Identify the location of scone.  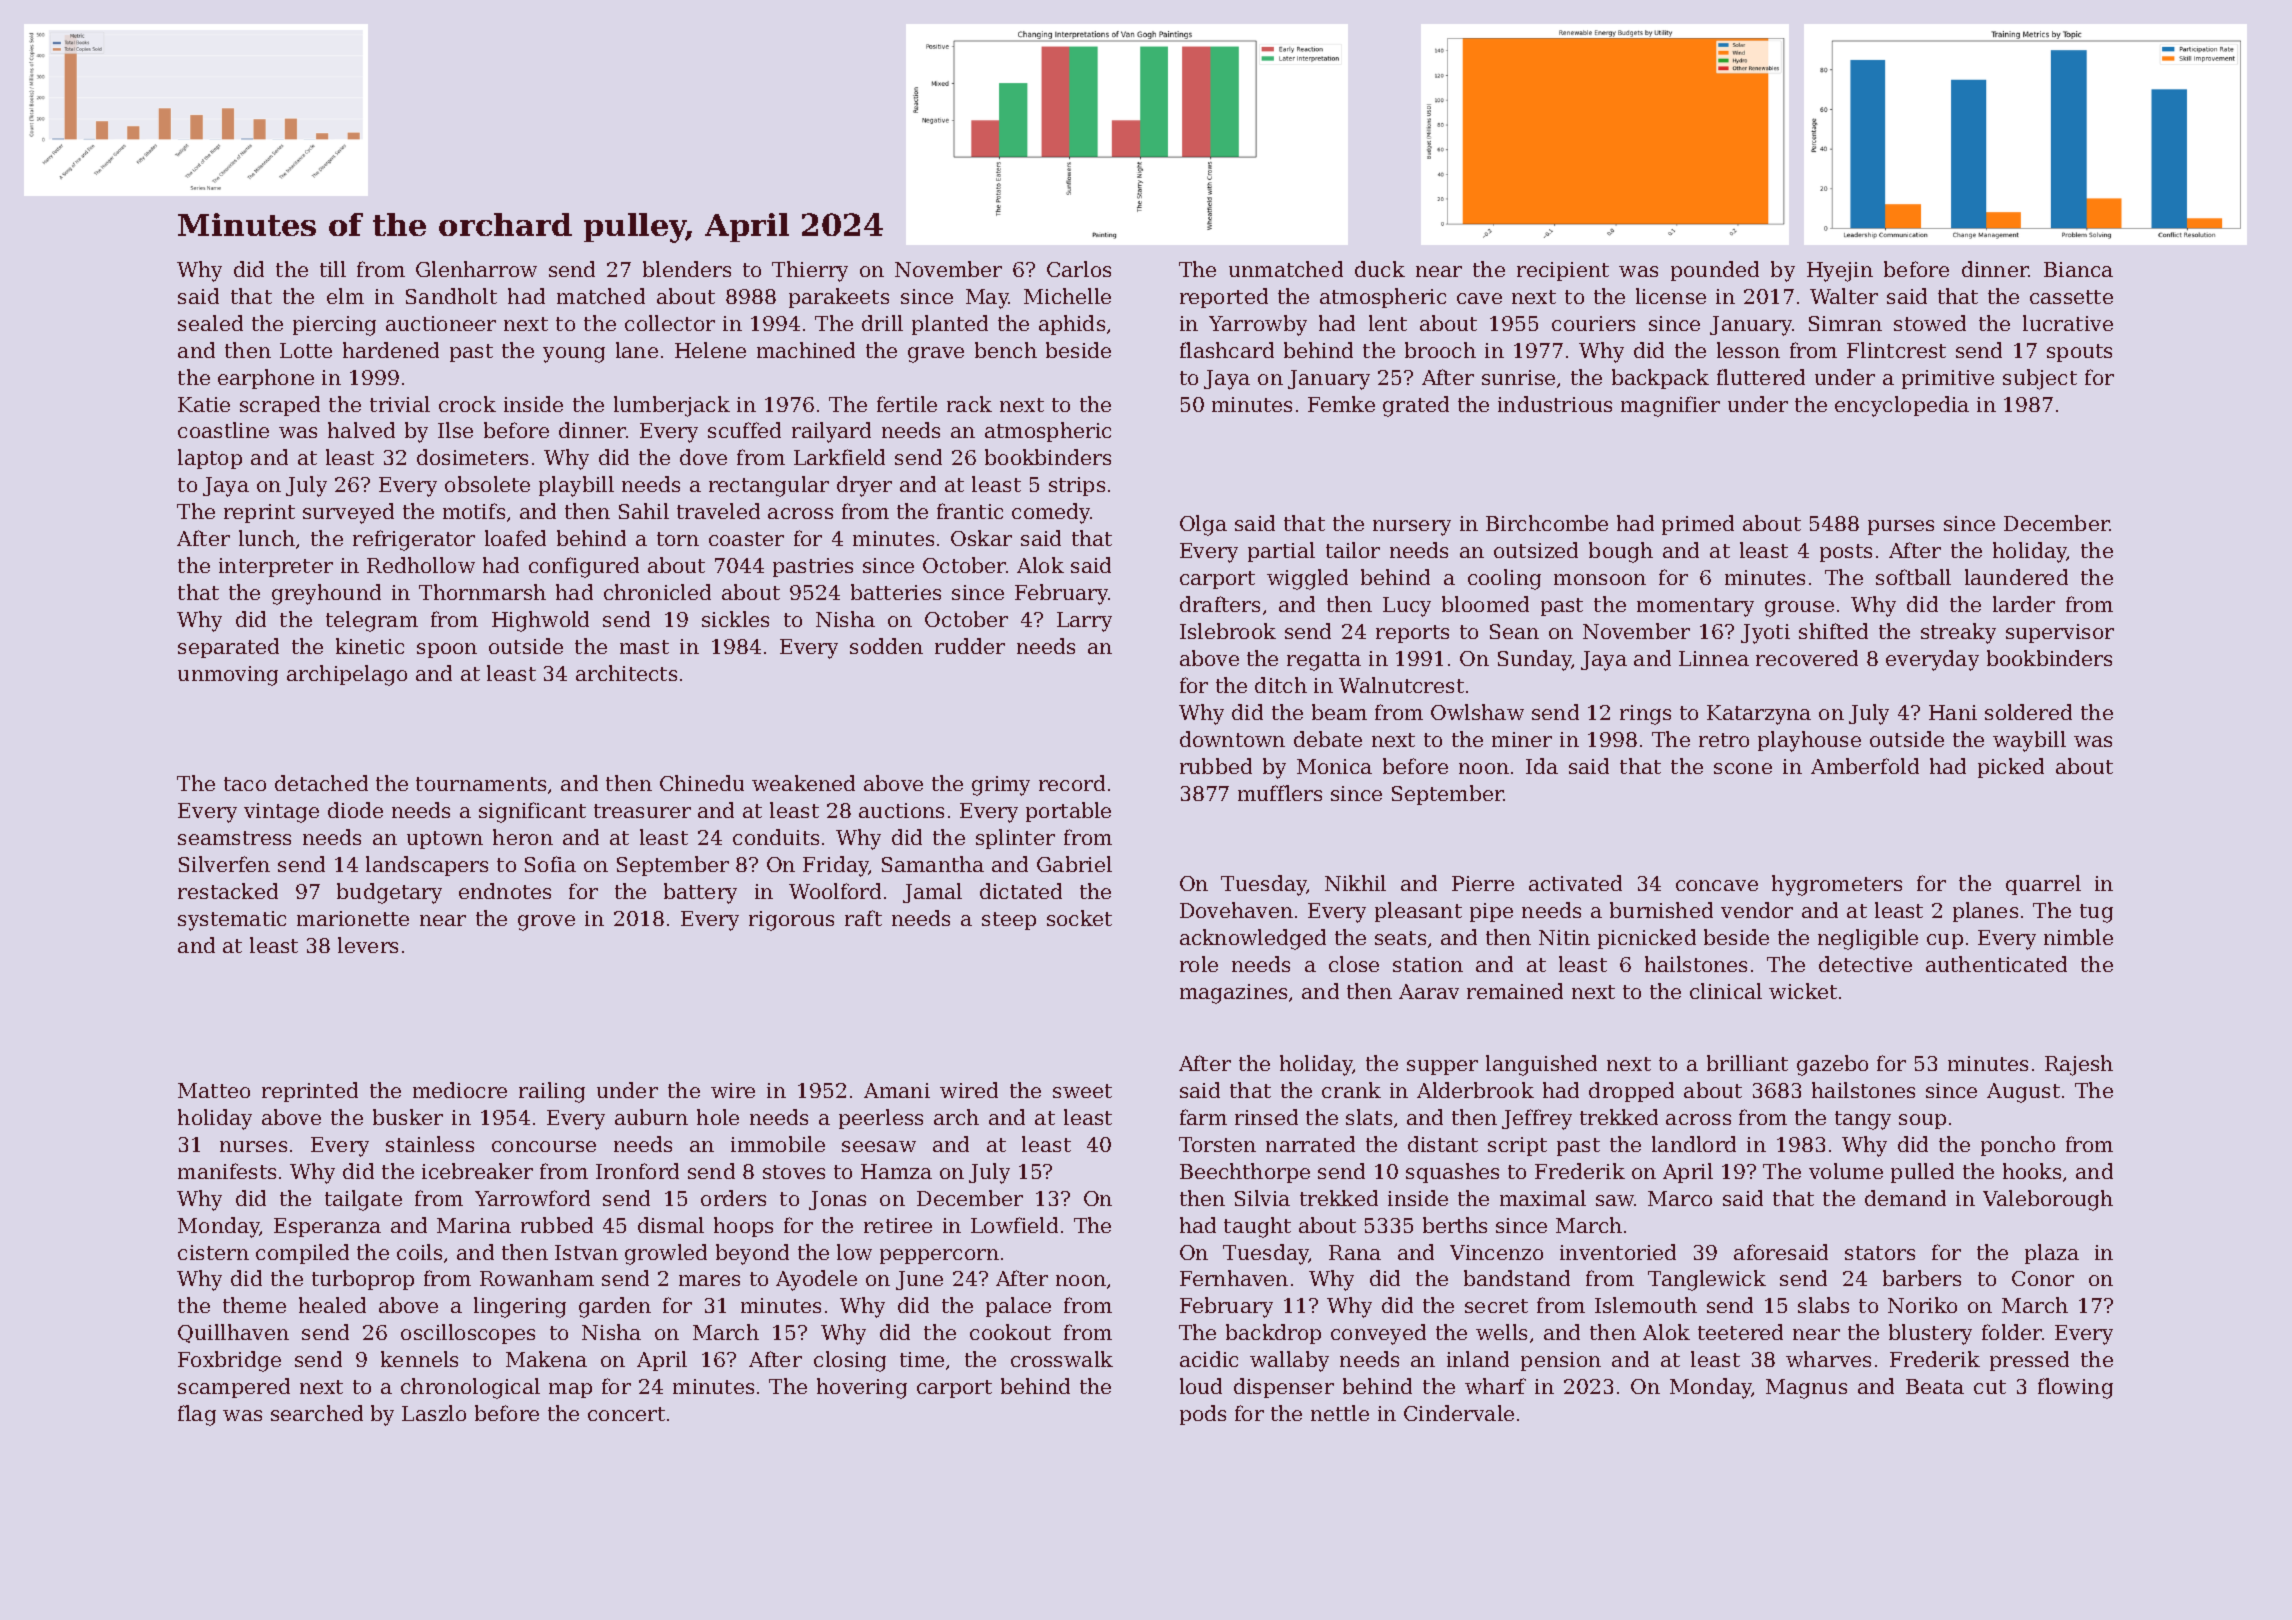
(1743, 768).
